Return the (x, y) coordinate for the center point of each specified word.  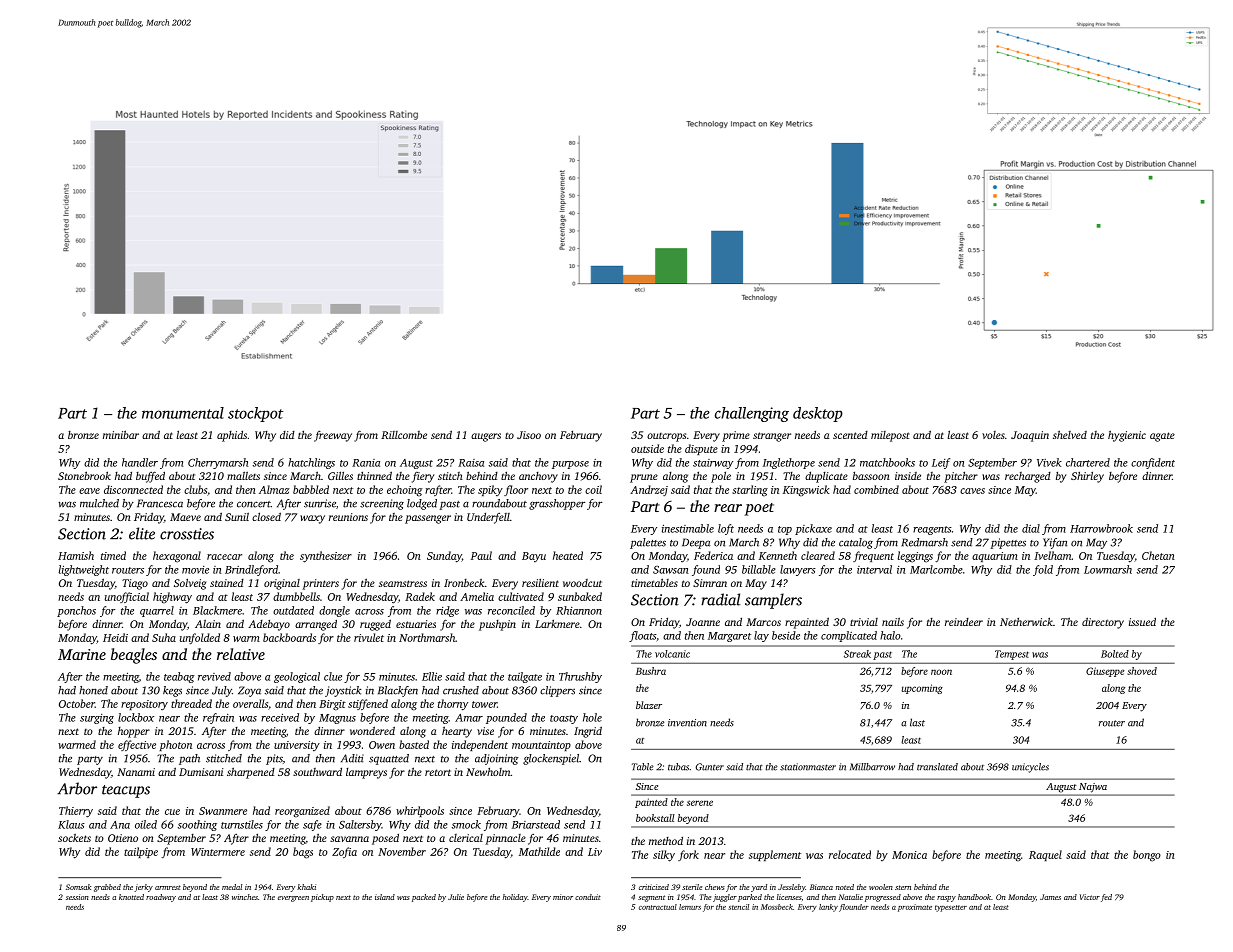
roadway (161, 898)
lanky (828, 908)
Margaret (729, 637)
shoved (1142, 671)
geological (297, 677)
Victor (1090, 897)
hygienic (1127, 436)
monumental (183, 413)
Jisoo (529, 435)
